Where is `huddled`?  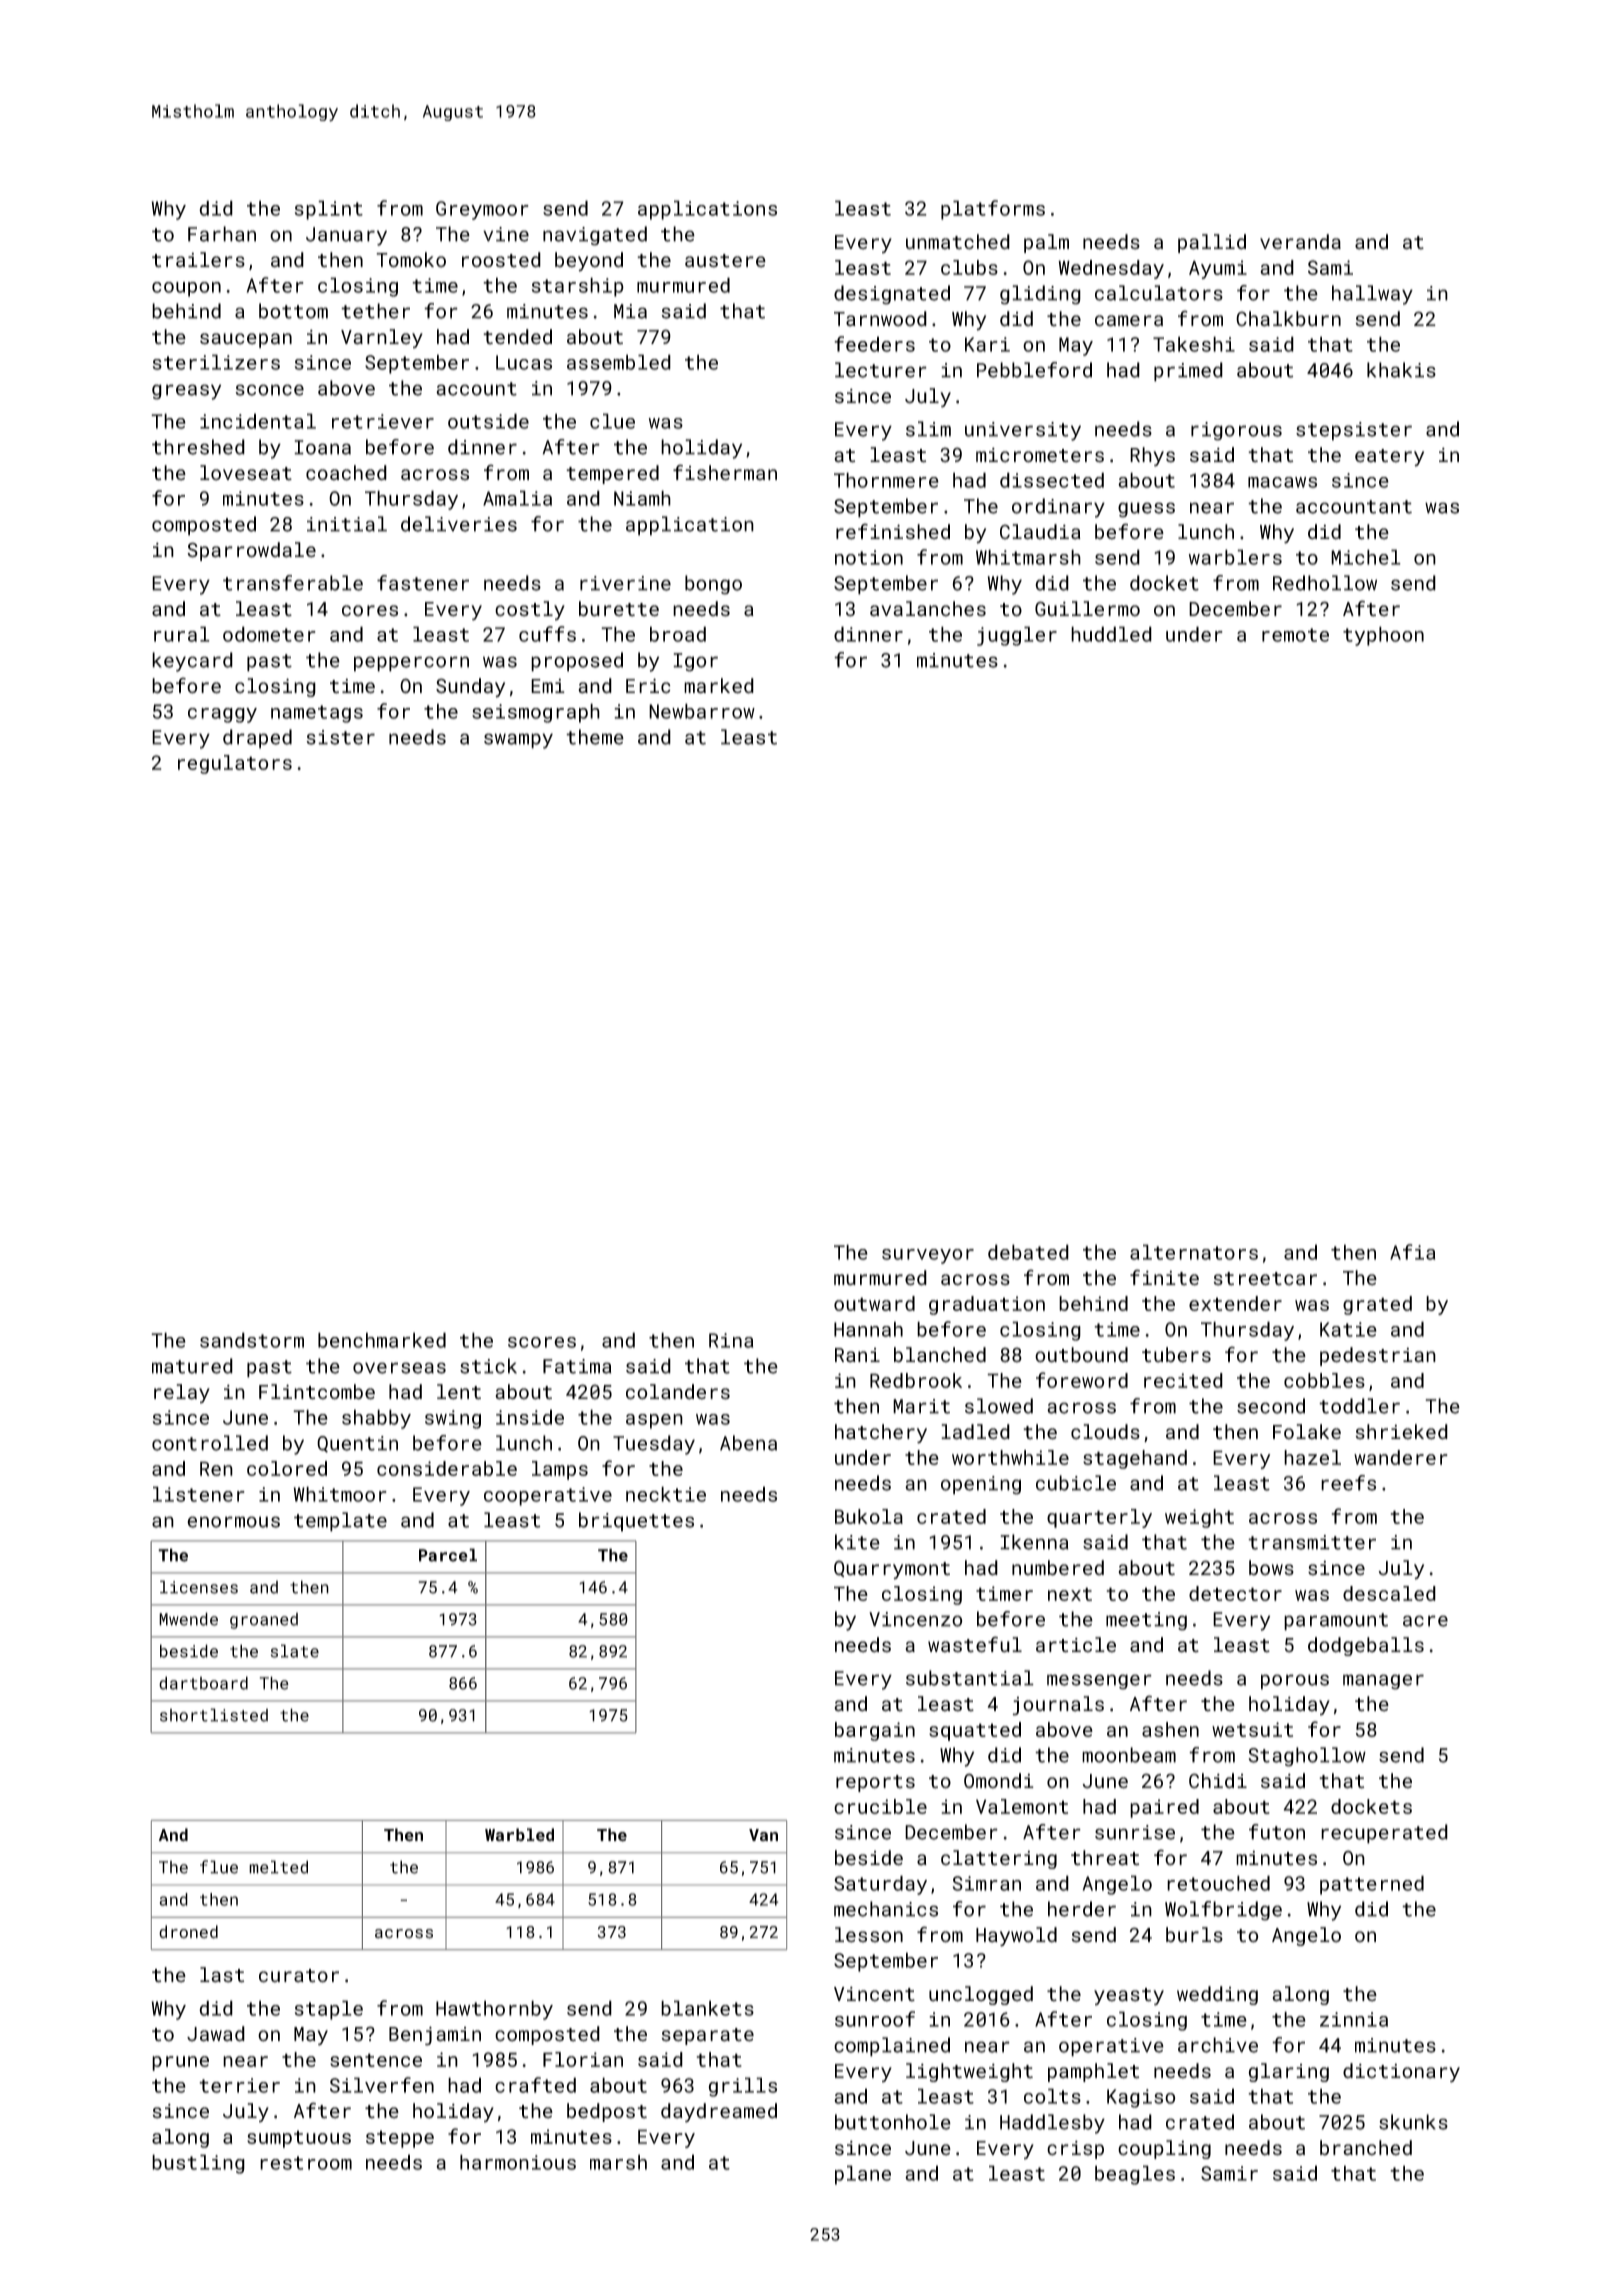 huddled is located at coordinates (1111, 634).
